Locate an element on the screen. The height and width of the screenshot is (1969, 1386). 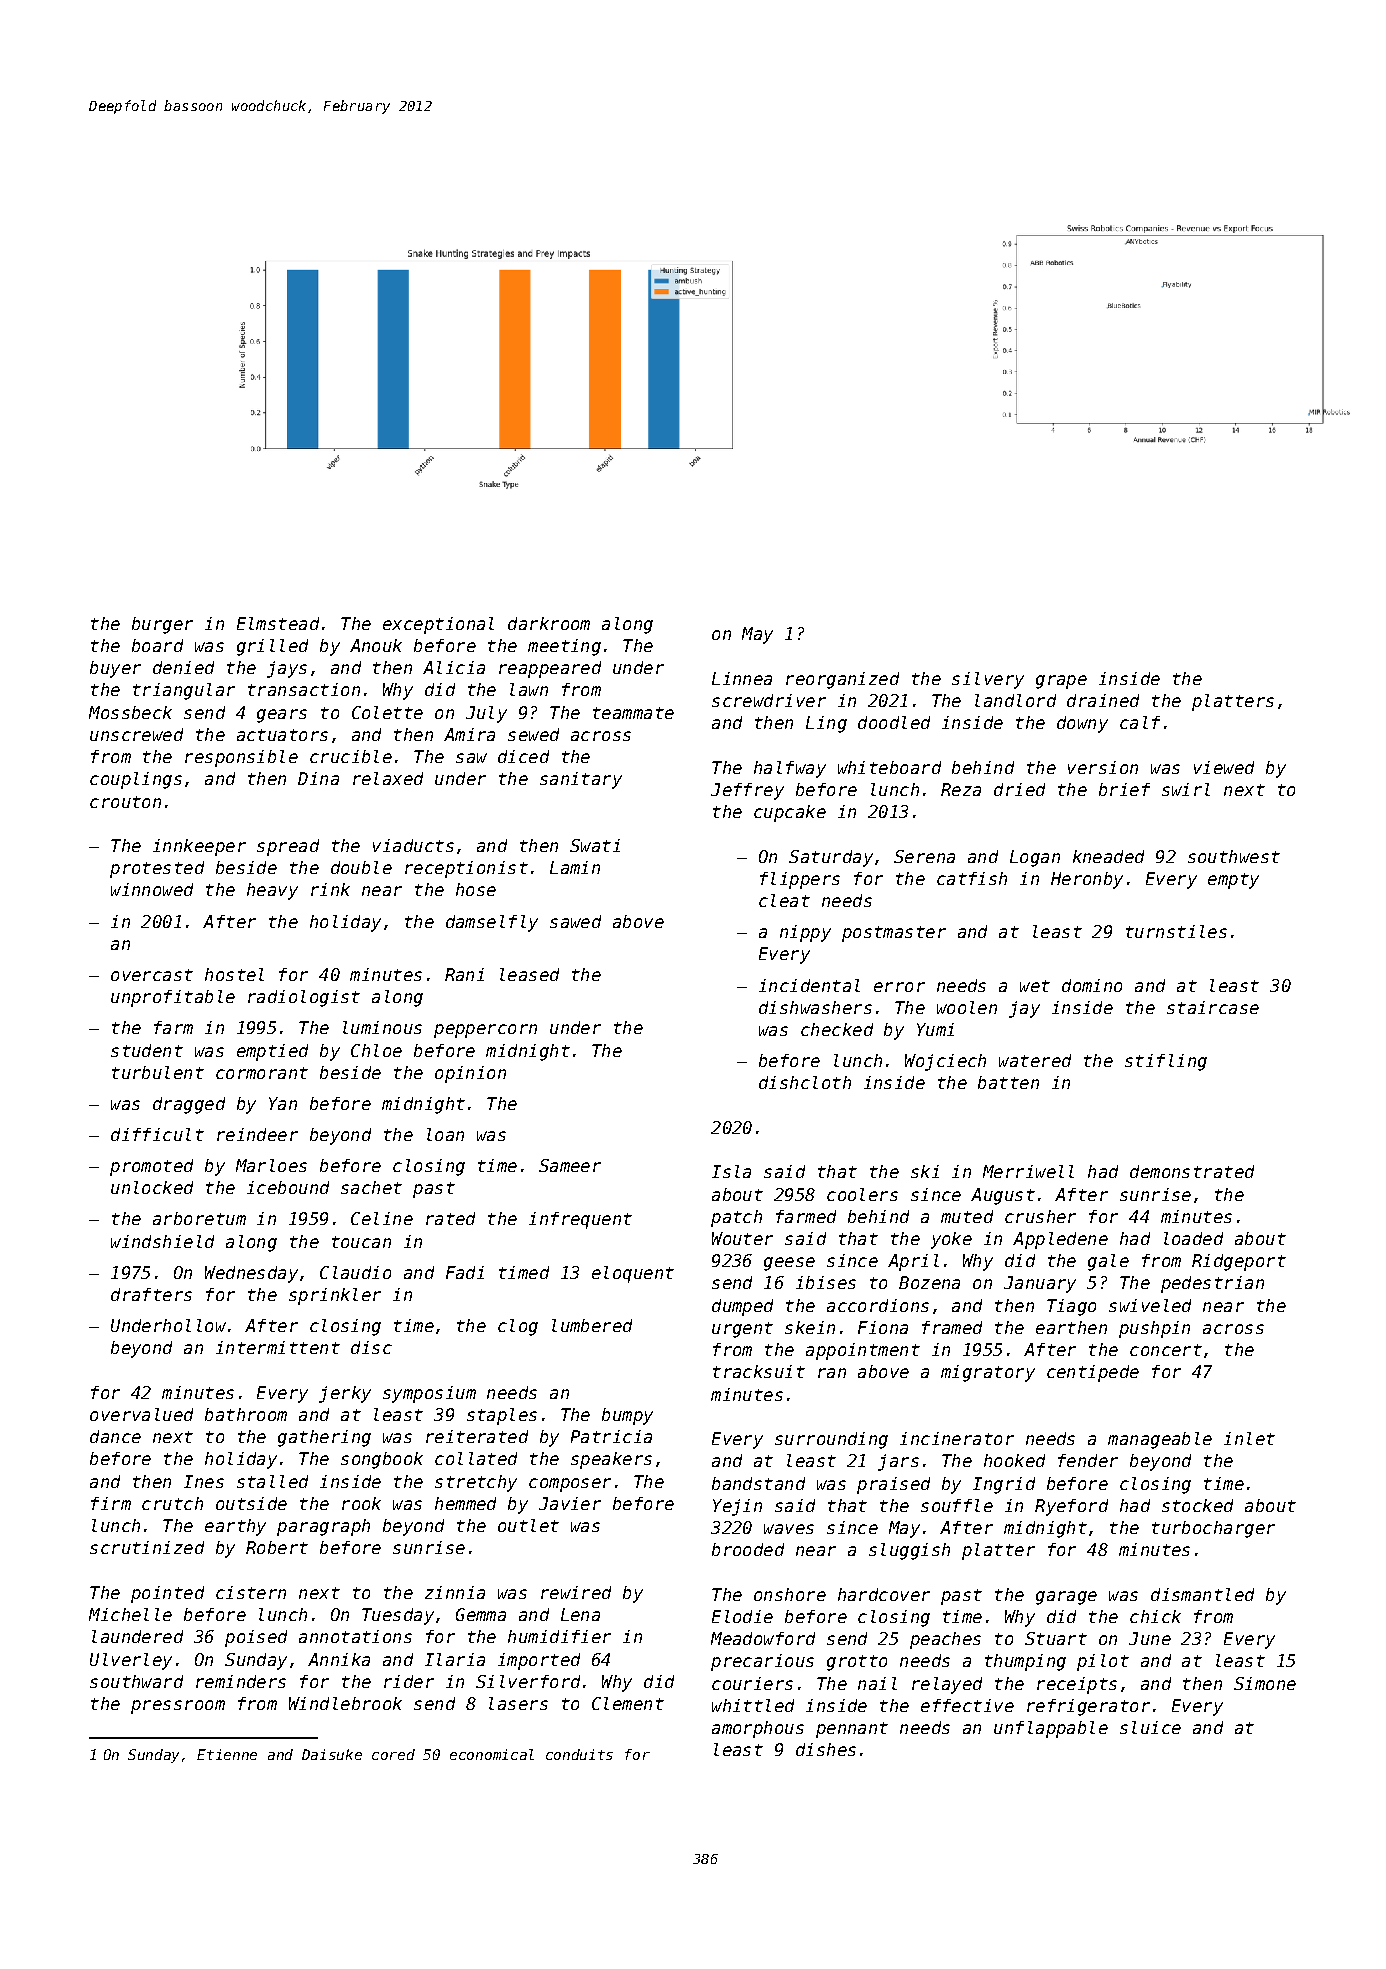
eloquent is located at coordinates (633, 1274).
